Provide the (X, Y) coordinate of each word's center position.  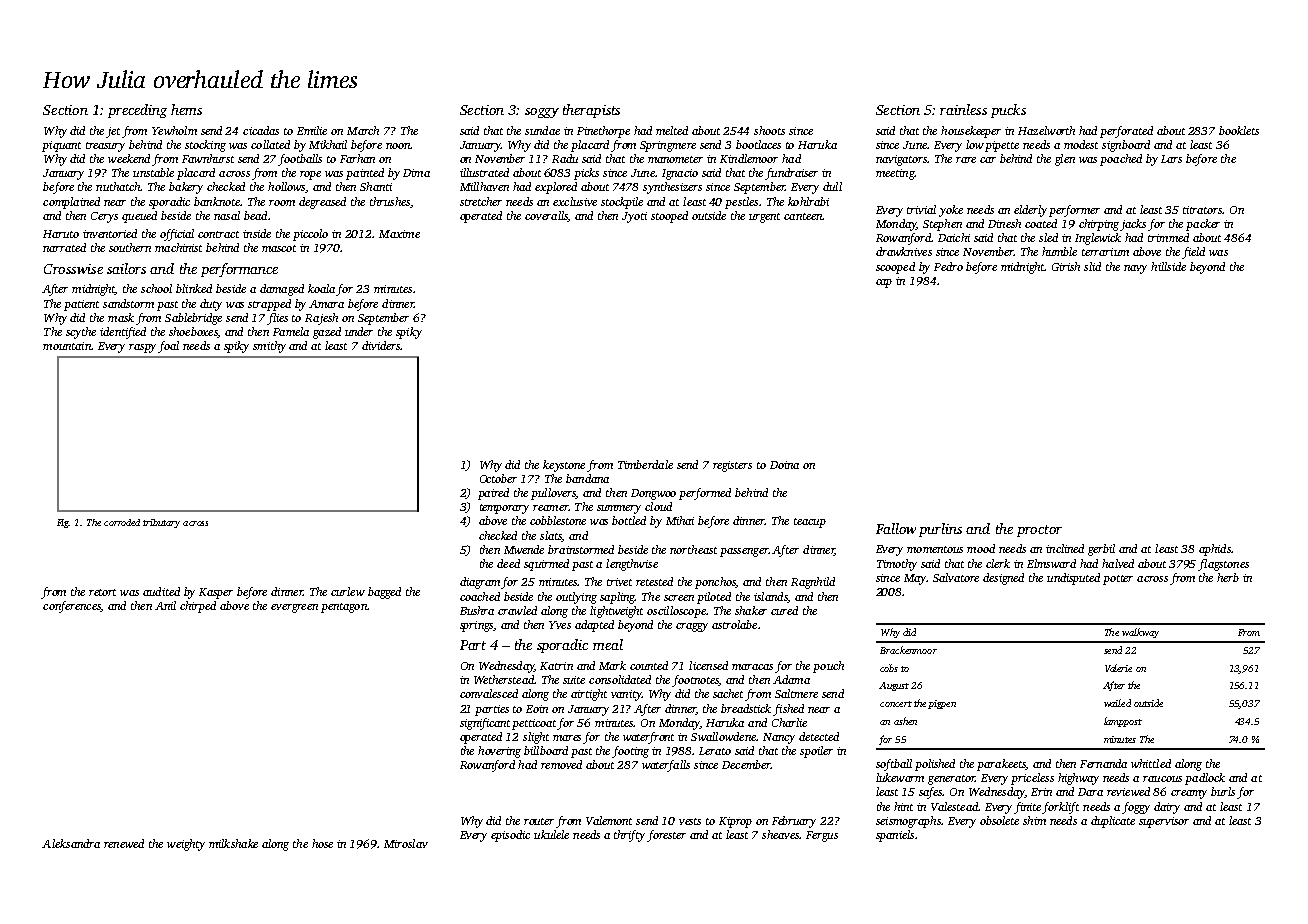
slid (1092, 266)
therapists (591, 111)
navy (1135, 269)
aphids (1215, 550)
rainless (963, 109)
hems (186, 109)
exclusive (575, 201)
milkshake (233, 843)
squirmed (546, 565)
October (498, 478)
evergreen (294, 608)
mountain (67, 346)
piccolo (310, 235)
